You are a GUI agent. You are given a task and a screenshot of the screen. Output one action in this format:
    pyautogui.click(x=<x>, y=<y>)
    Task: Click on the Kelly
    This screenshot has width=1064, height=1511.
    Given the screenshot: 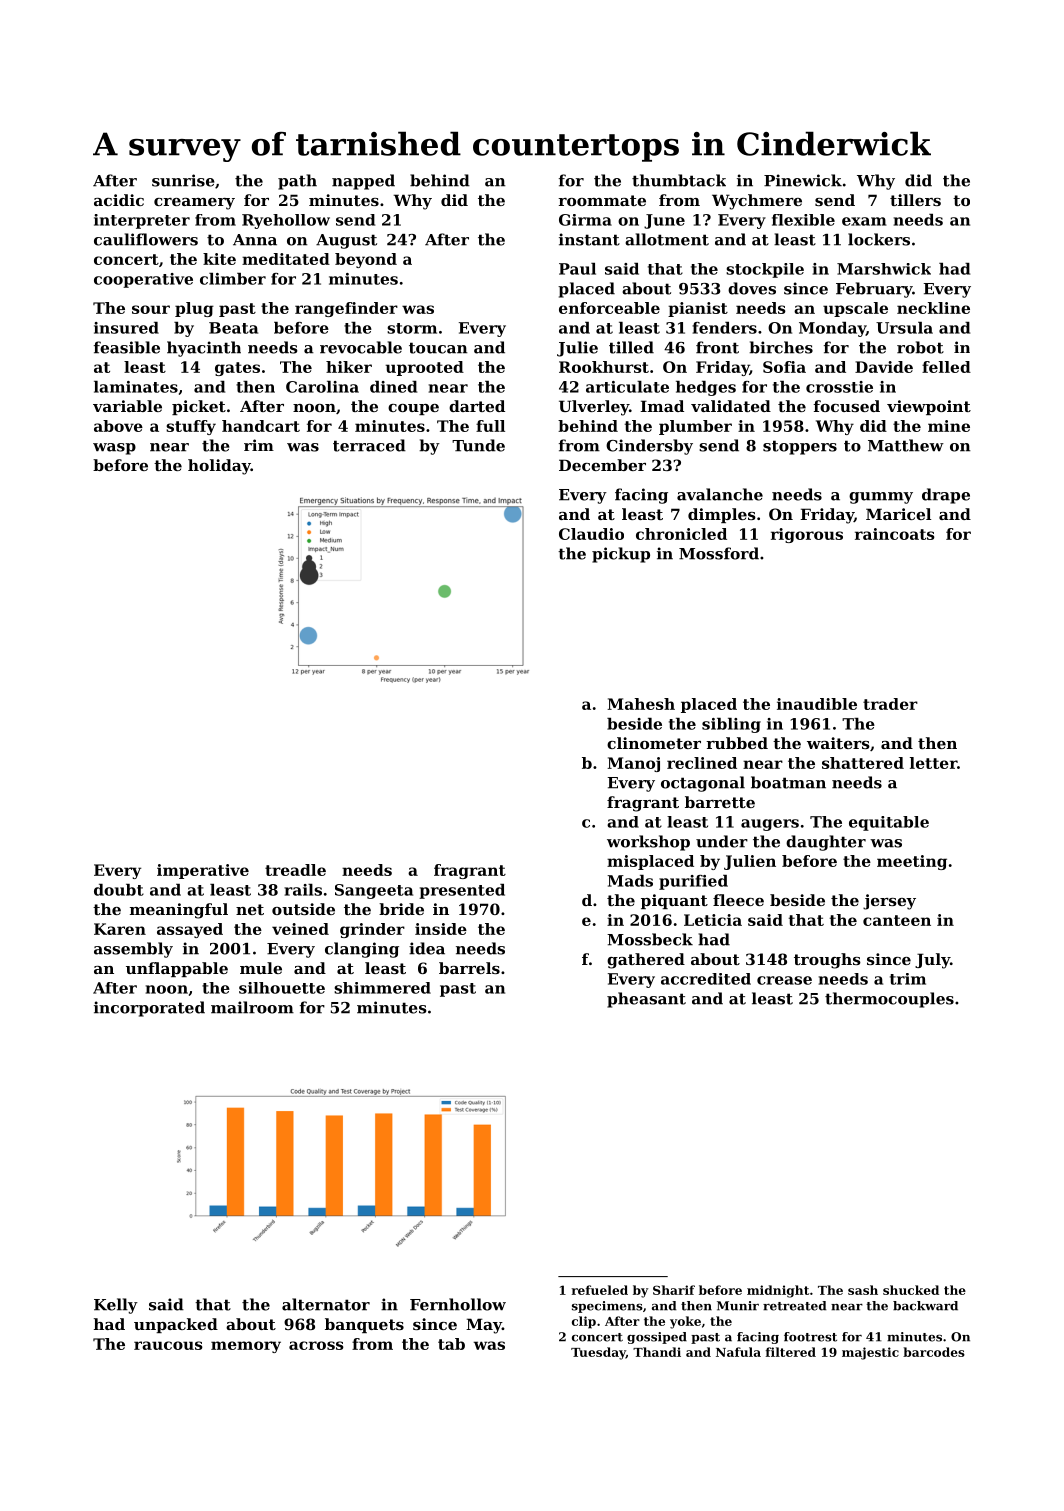 What is the action you would take?
    pyautogui.click(x=116, y=1306)
